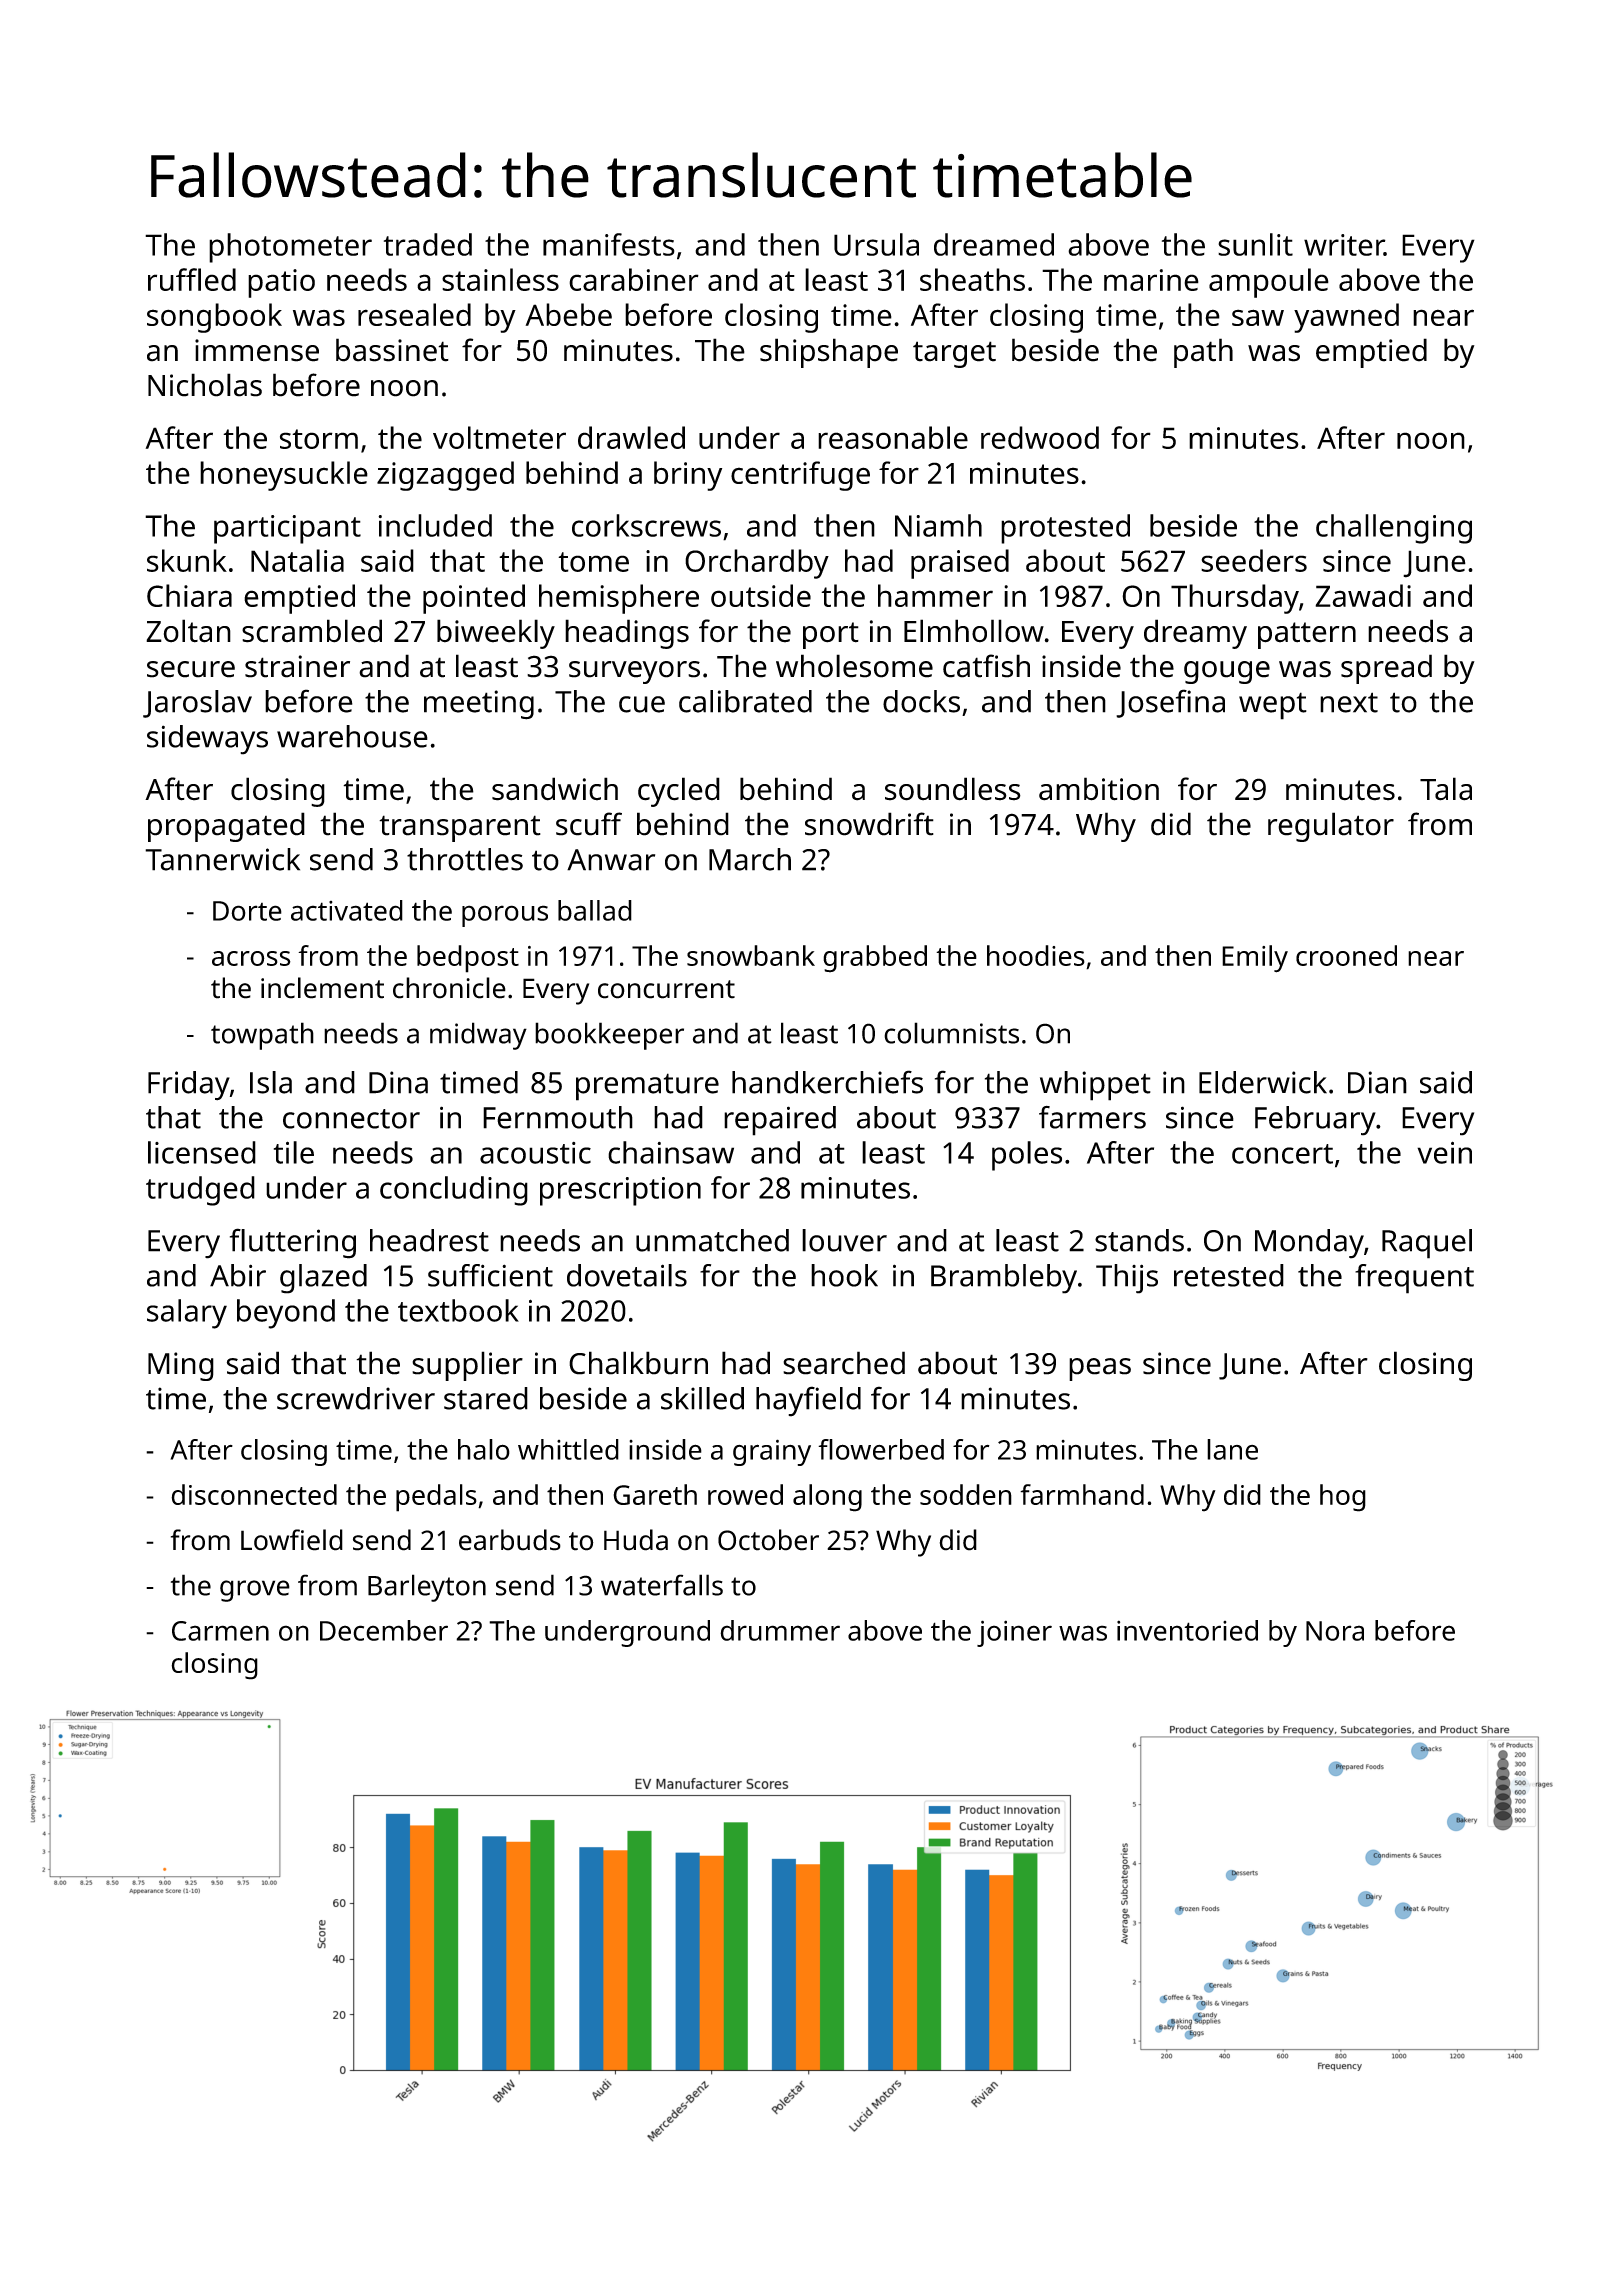 This screenshot has width=1620, height=2292. Describe the element at coordinates (844, 1275) in the screenshot. I see `hook` at that location.
